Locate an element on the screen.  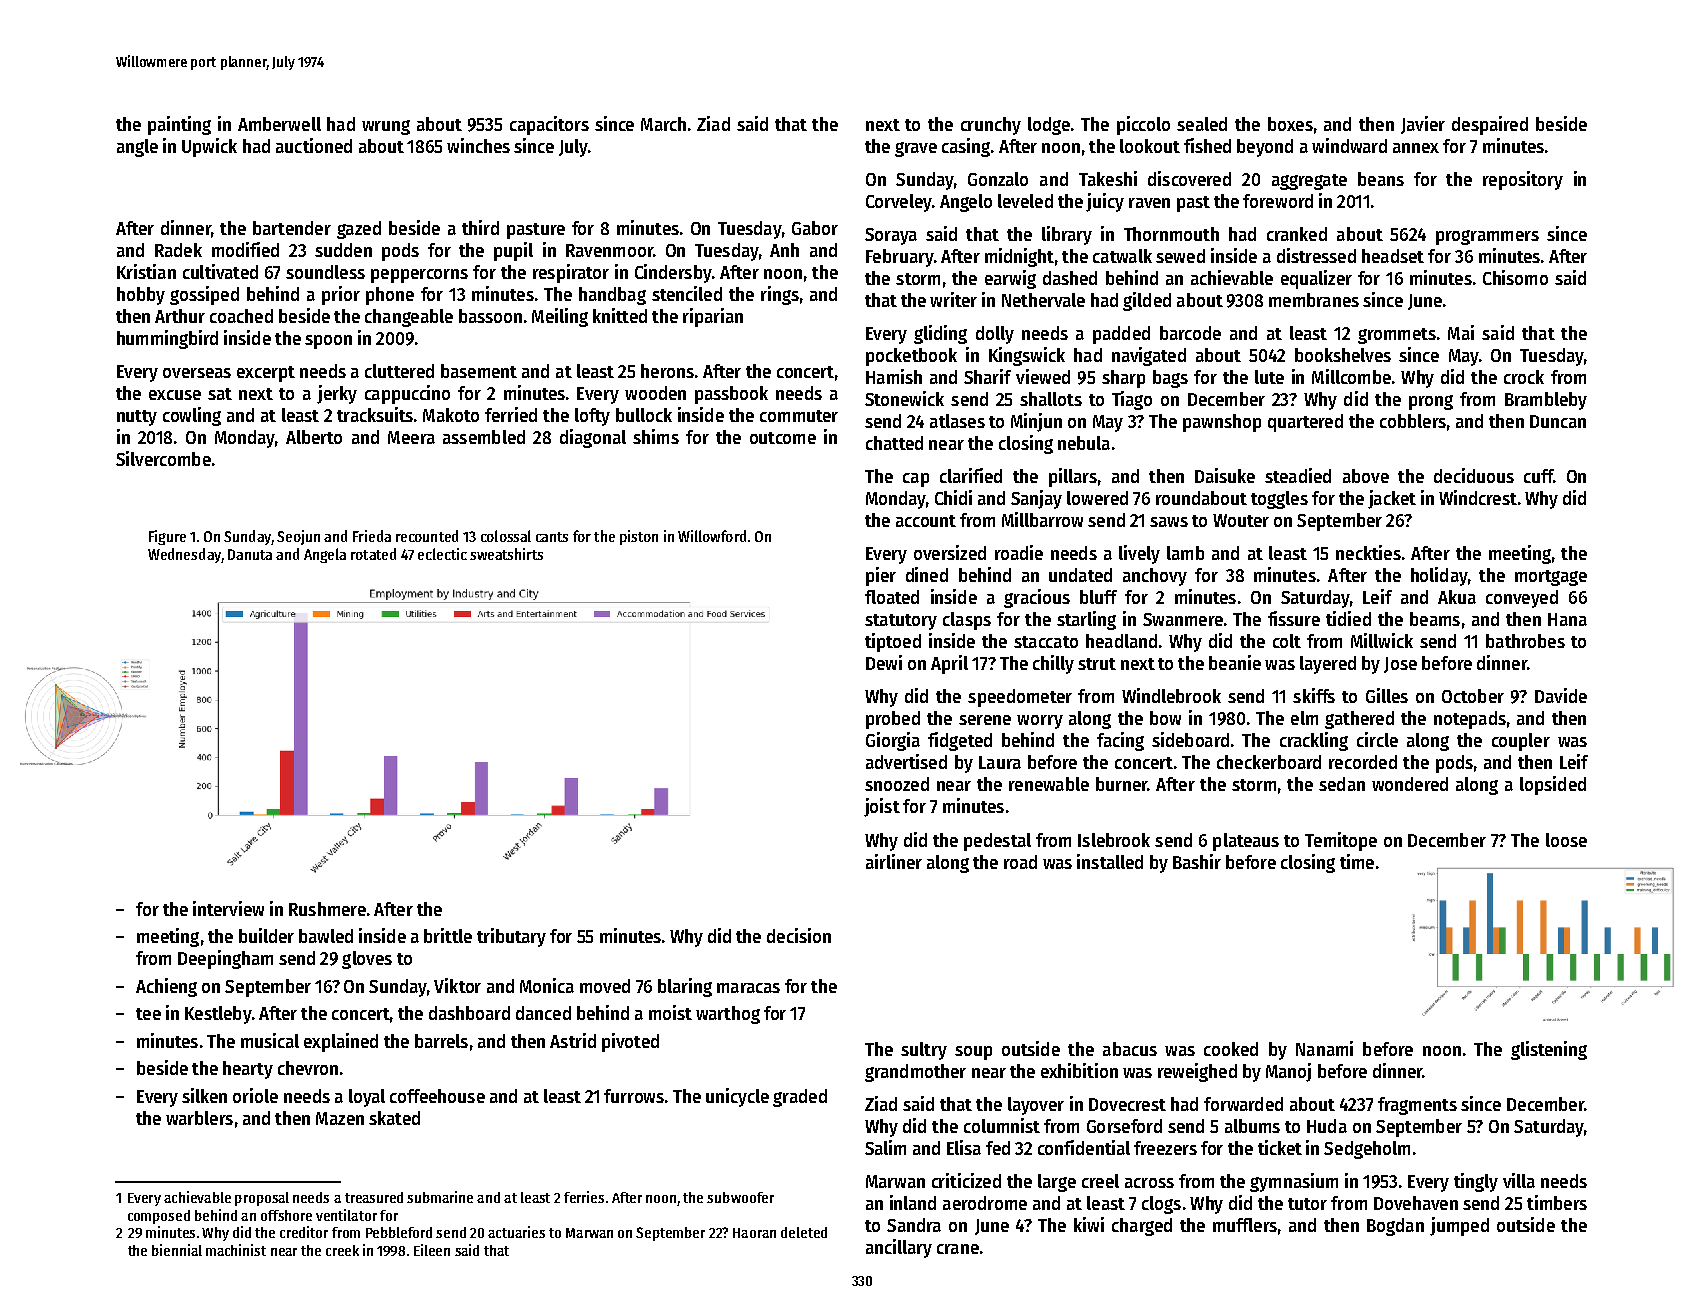
Haoran is located at coordinates (754, 1233).
